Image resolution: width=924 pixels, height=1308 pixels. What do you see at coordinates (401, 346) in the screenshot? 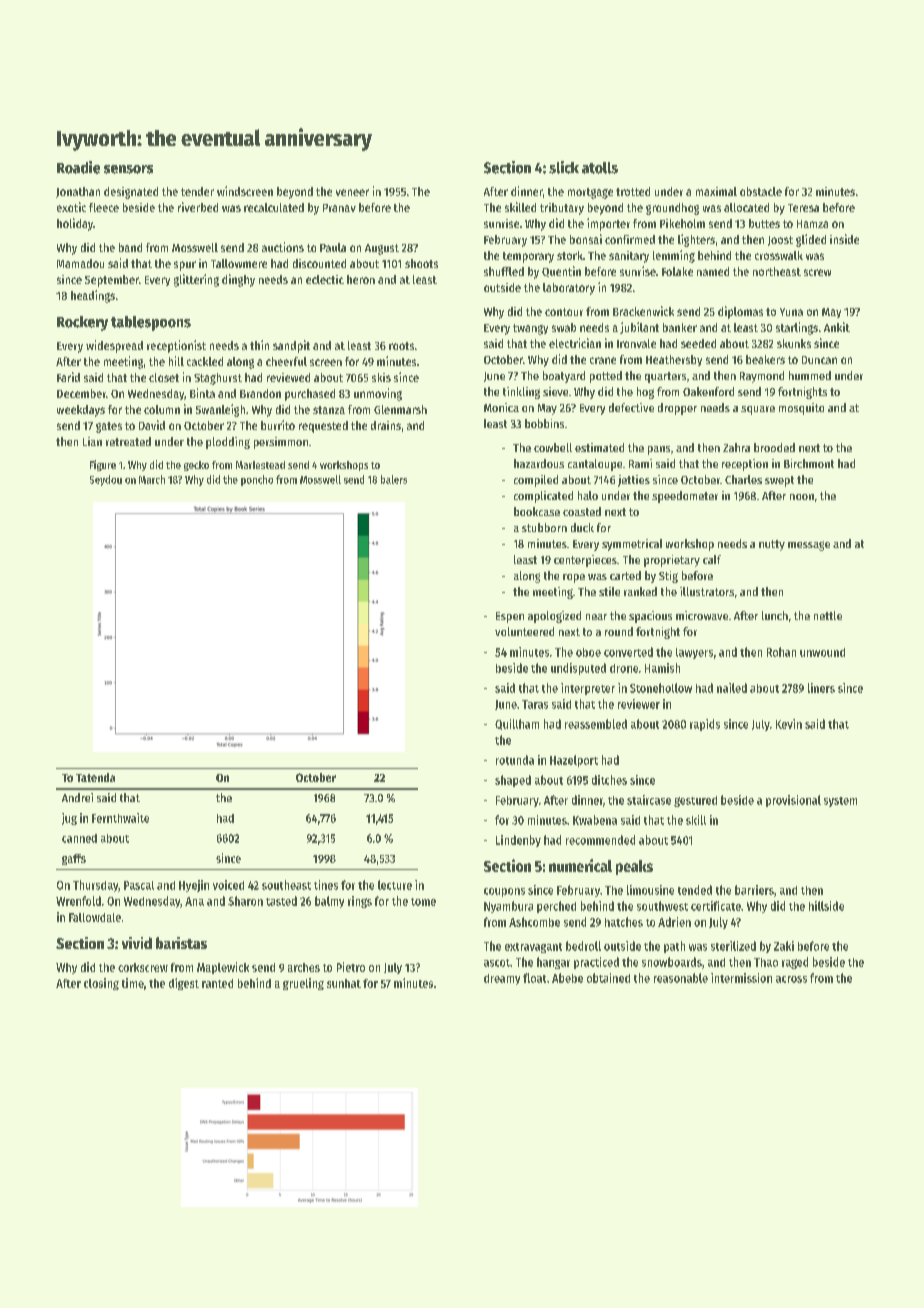
I see `roots` at bounding box center [401, 346].
